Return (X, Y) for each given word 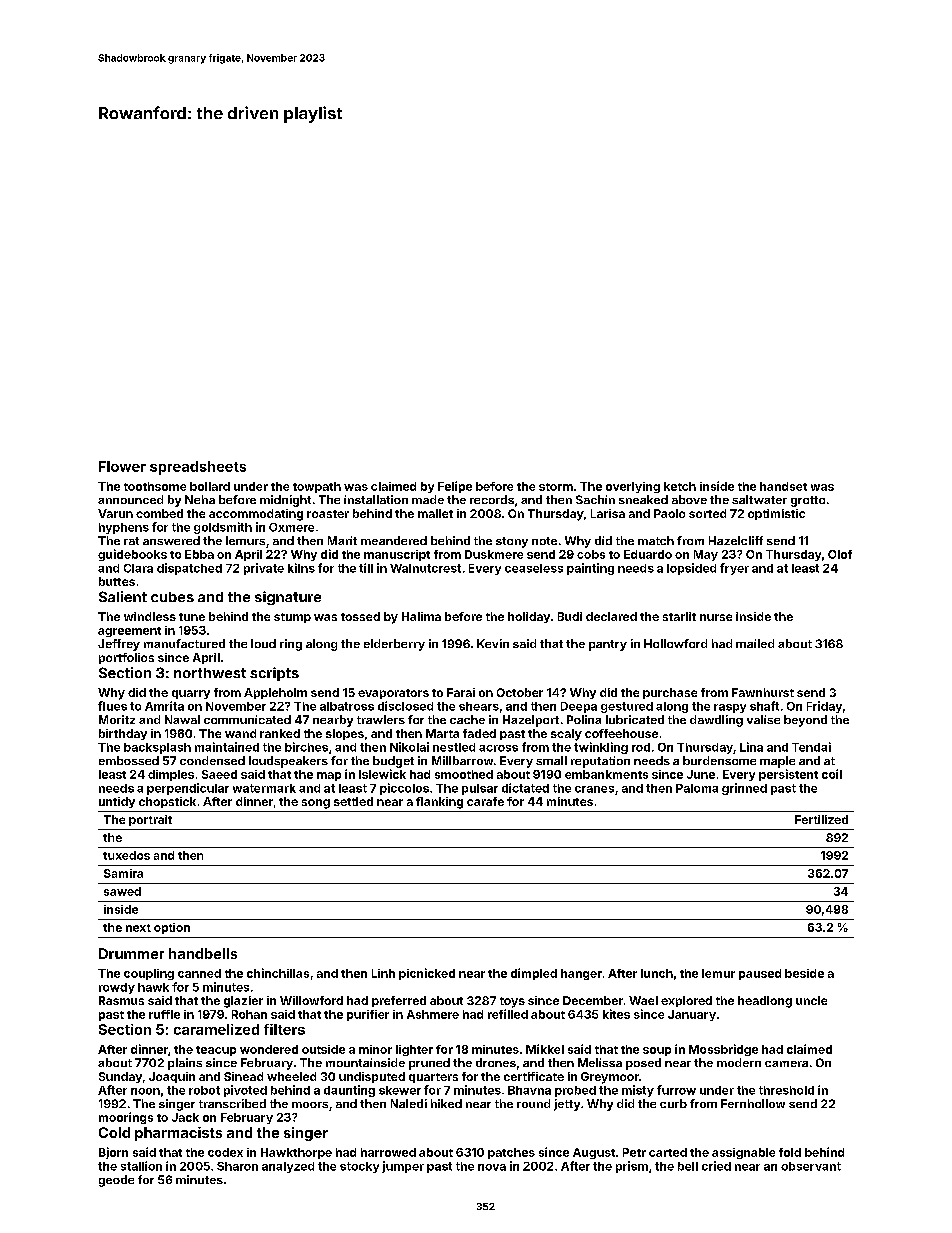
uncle (811, 1000)
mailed (755, 643)
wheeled (291, 1076)
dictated (525, 788)
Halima (421, 616)
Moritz (117, 719)
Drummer (131, 953)
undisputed (372, 1077)
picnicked (427, 974)
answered (171, 540)
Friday (824, 707)
